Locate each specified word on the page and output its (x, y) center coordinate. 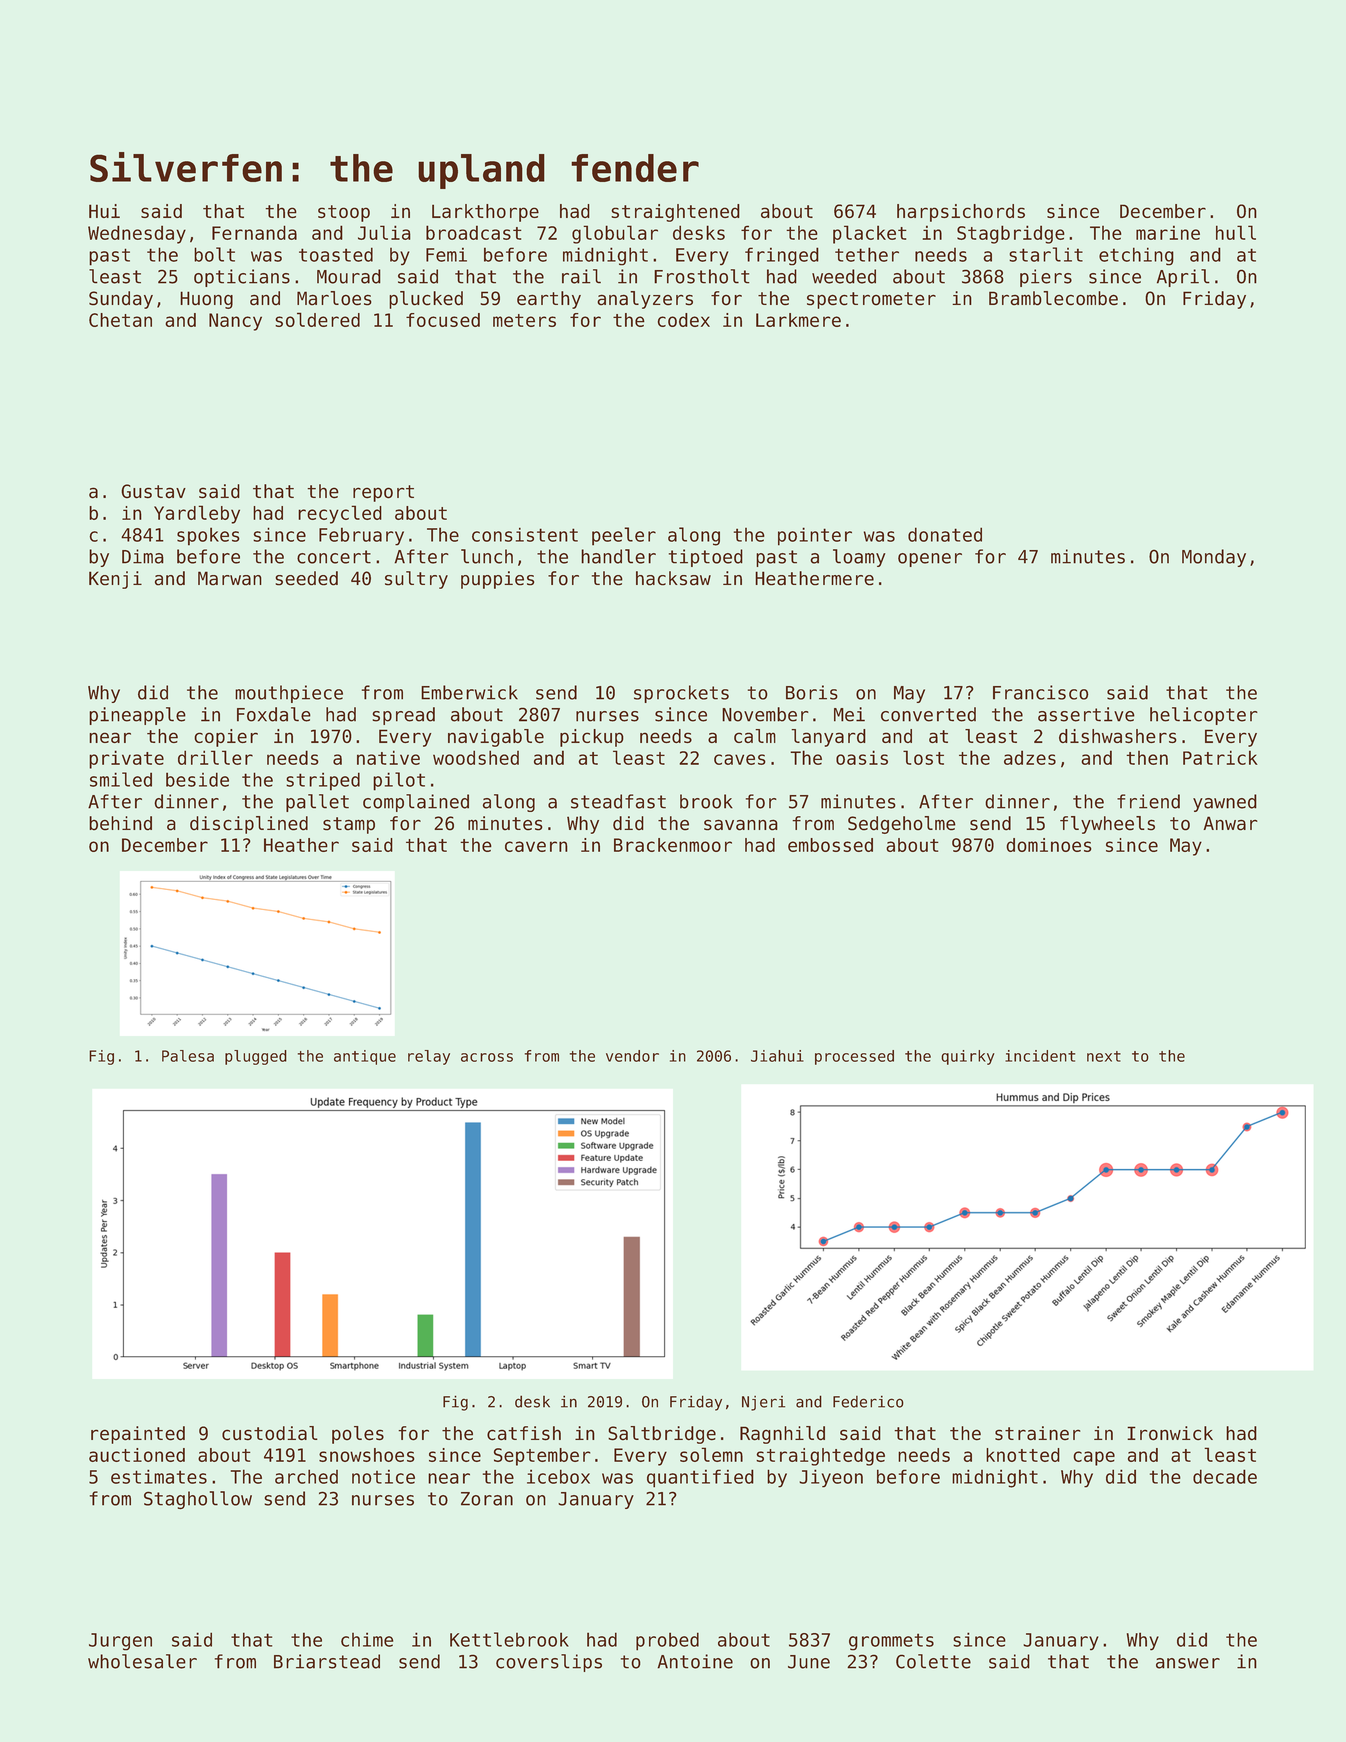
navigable (496, 738)
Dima (143, 556)
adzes (1030, 757)
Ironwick (1170, 1433)
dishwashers (1117, 736)
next (1104, 1056)
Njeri (763, 1403)
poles (358, 1435)
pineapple (137, 716)
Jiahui (777, 1056)
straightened (675, 213)
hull (1236, 232)
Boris (812, 692)
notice (383, 1477)
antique (365, 1057)
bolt (214, 254)
